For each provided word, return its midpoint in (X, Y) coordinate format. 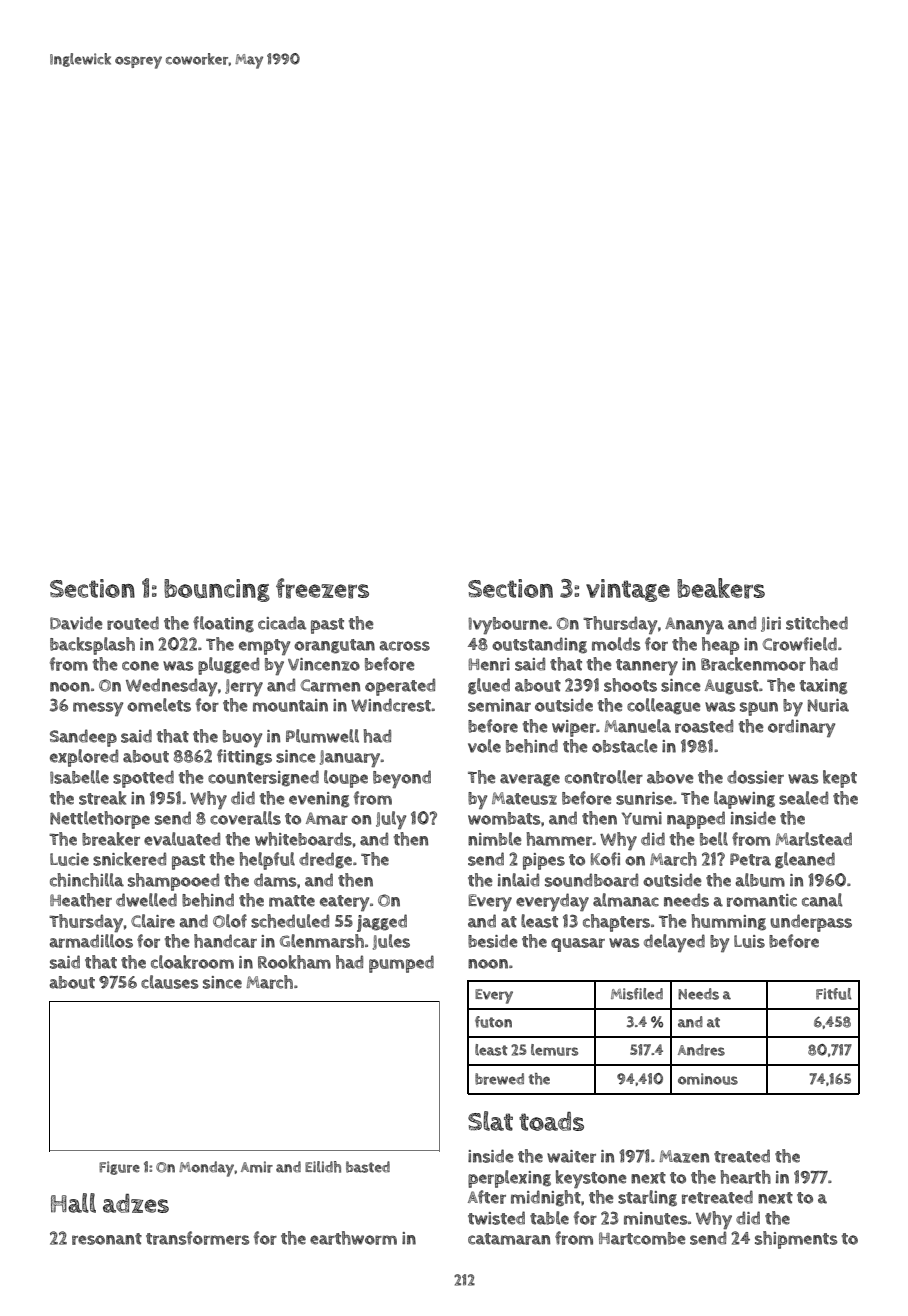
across (404, 646)
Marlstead (813, 839)
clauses (169, 982)
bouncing (217, 590)
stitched (817, 623)
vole (484, 746)
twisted (496, 1218)
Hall (73, 1203)
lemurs (554, 1050)
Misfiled (637, 994)
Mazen (684, 1156)
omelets (159, 705)
